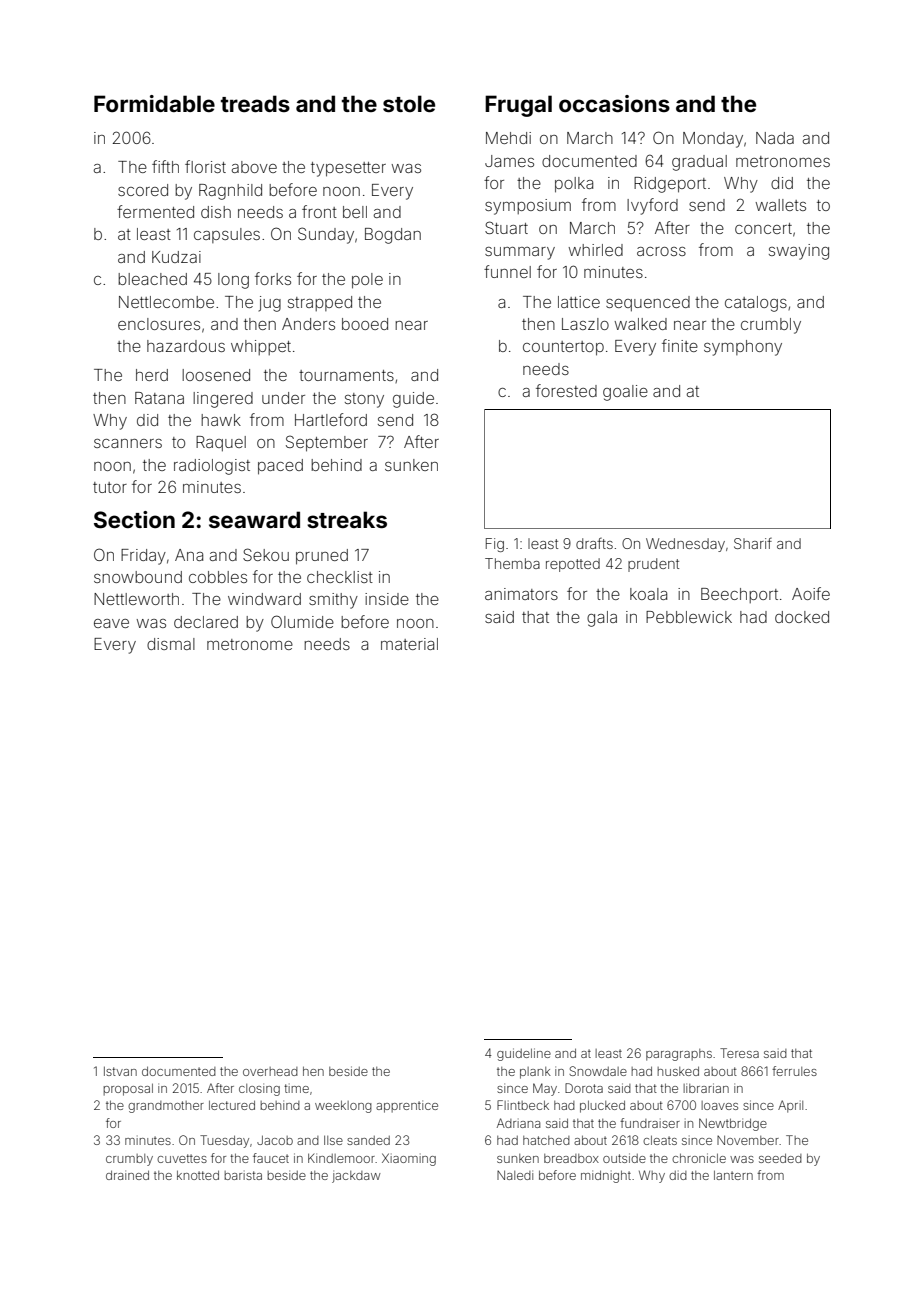  What do you see at coordinates (154, 103) in the screenshot?
I see `Formidable` at bounding box center [154, 103].
